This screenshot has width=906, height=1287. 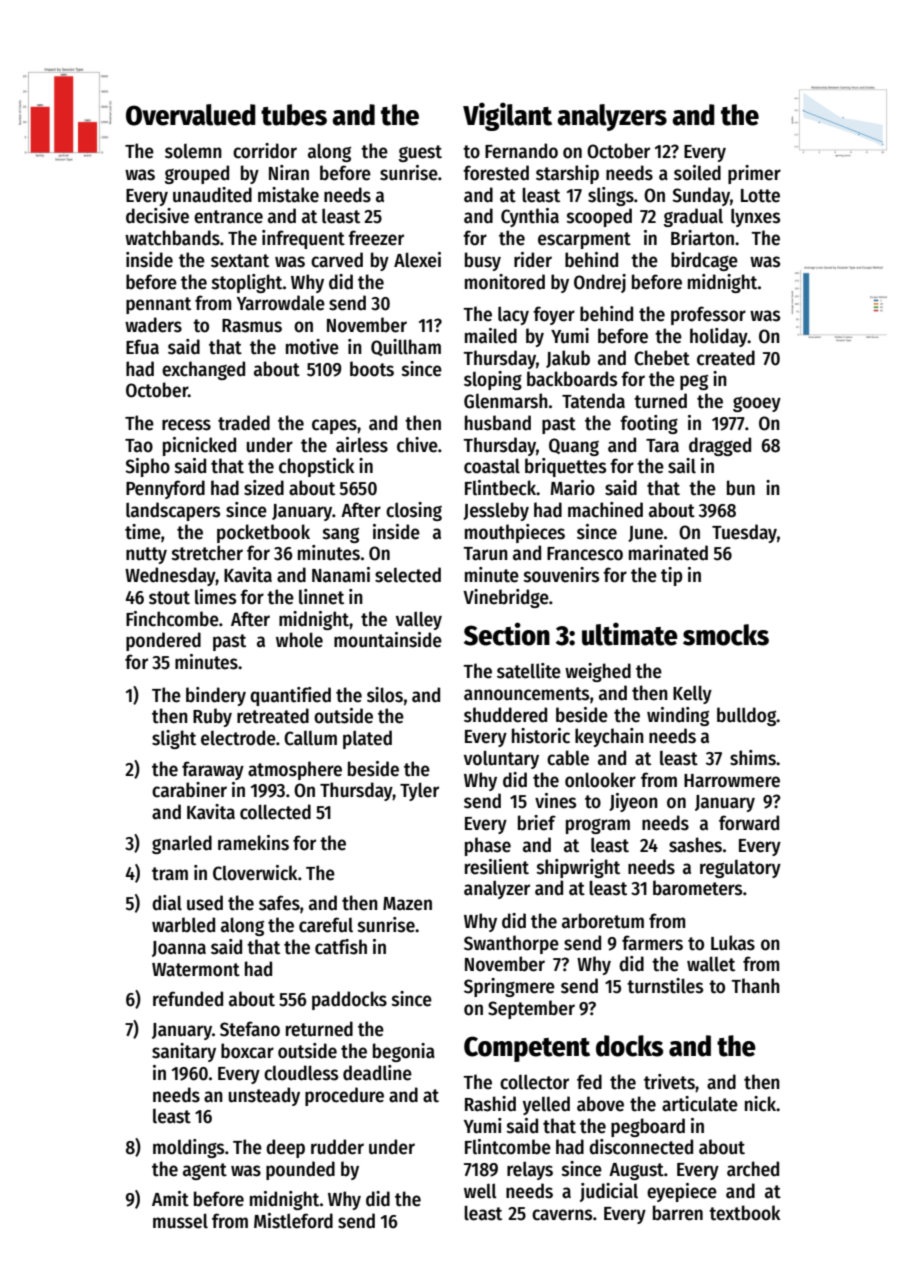 I want to click on electrode, so click(x=238, y=738).
